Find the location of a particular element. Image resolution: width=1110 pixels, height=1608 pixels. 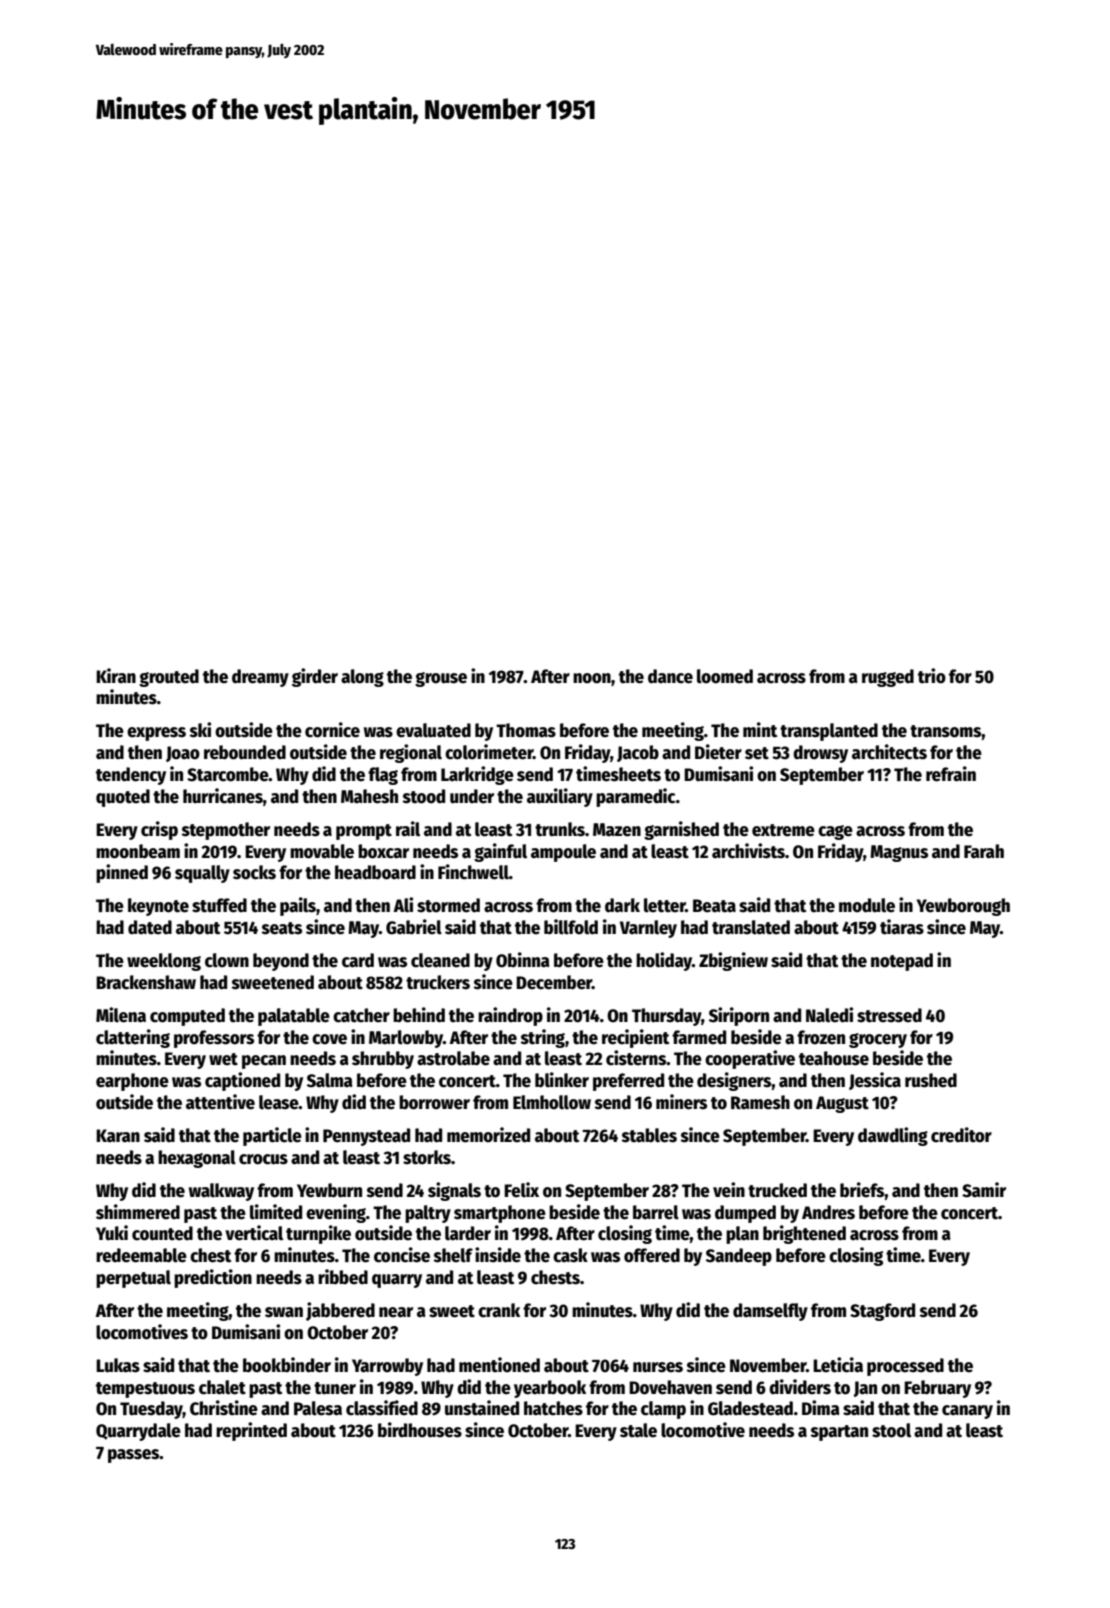

dance is located at coordinates (670, 676).
